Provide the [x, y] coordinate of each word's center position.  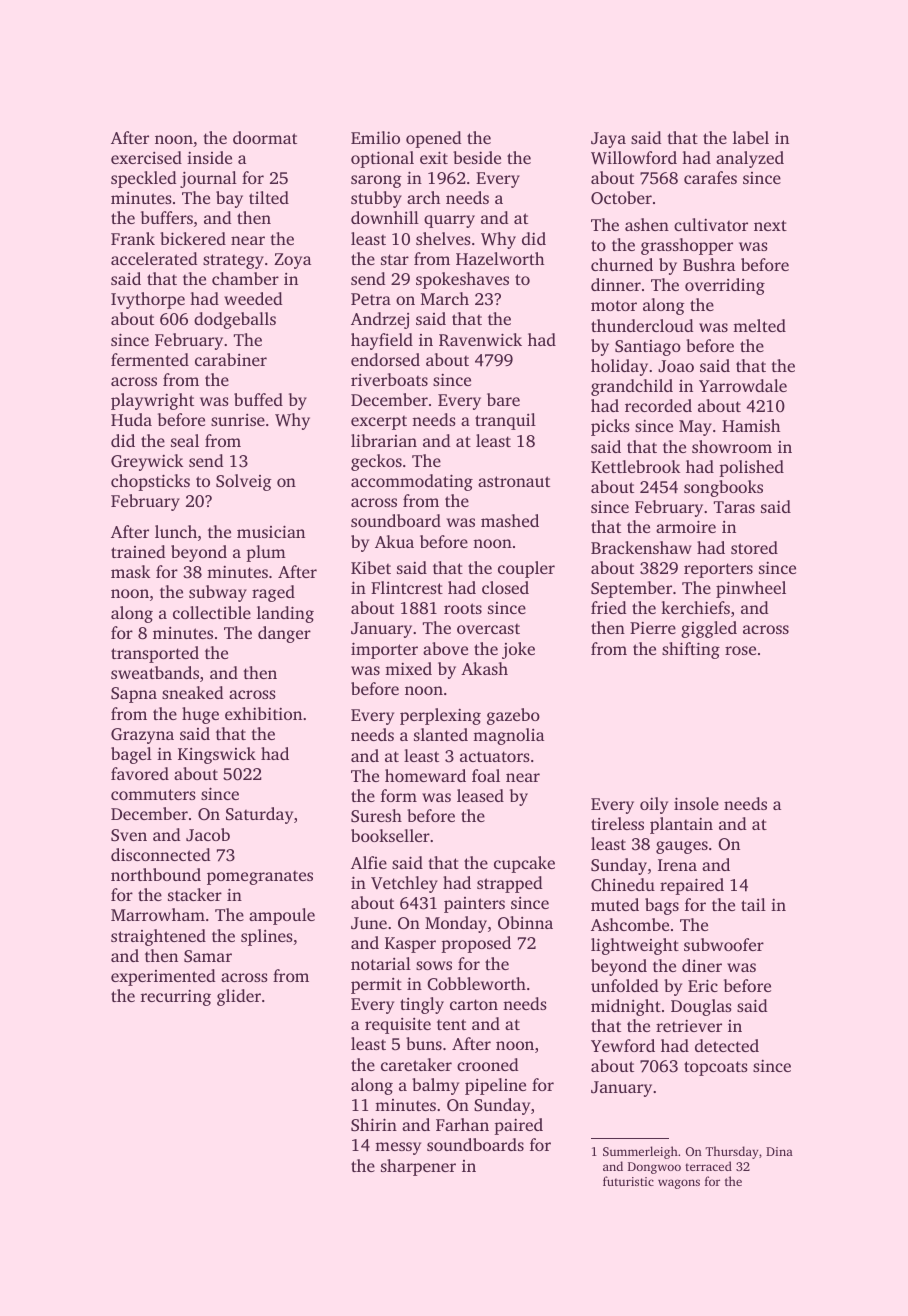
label [751, 137]
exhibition [263, 713]
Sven [129, 835]
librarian [384, 440]
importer [384, 650]
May [695, 428]
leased [480, 795]
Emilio [375, 137]
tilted [269, 197]
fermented [150, 359]
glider [239, 997]
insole [696, 803]
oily [654, 805]
